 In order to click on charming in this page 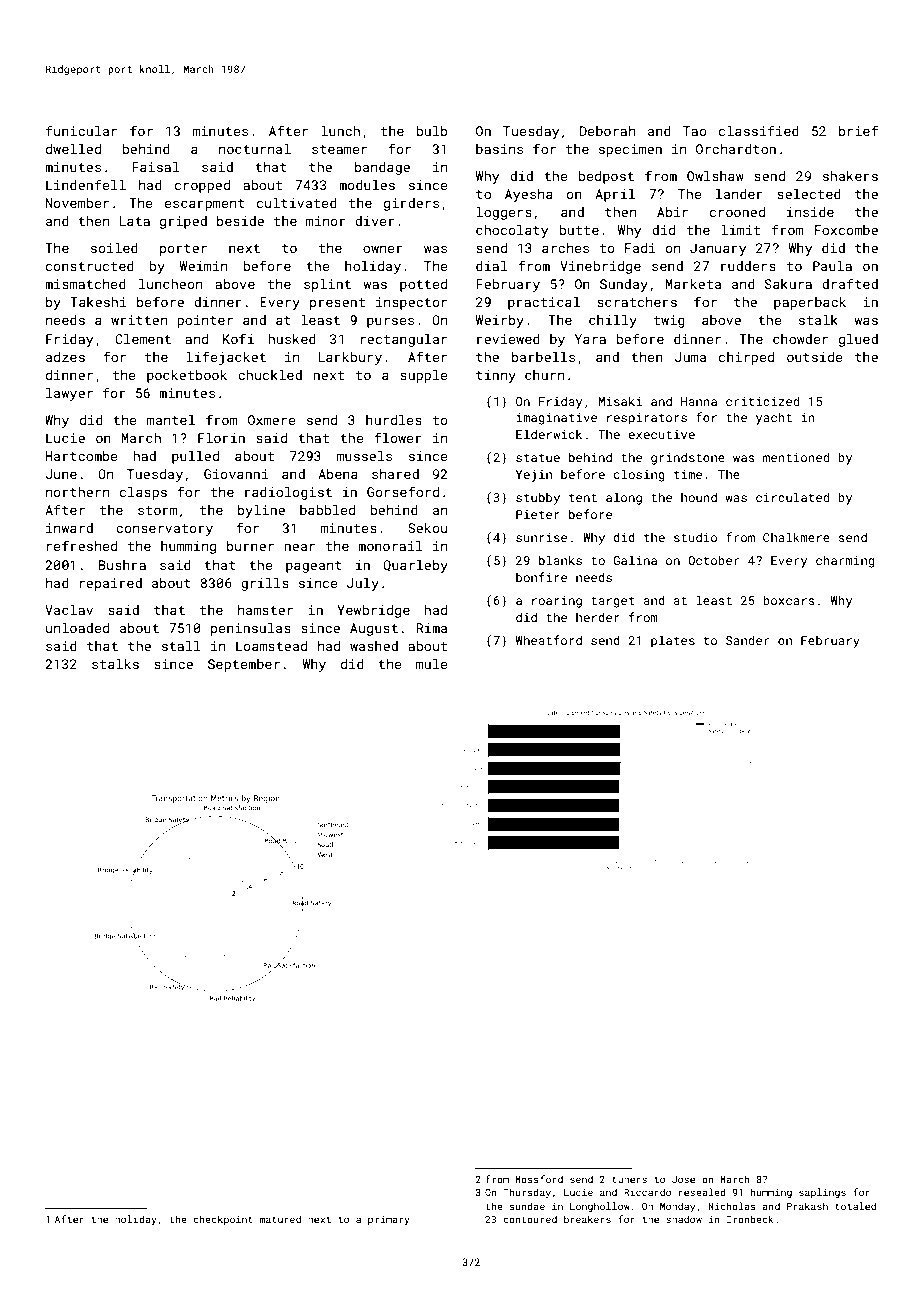, I will do `click(845, 561)`.
